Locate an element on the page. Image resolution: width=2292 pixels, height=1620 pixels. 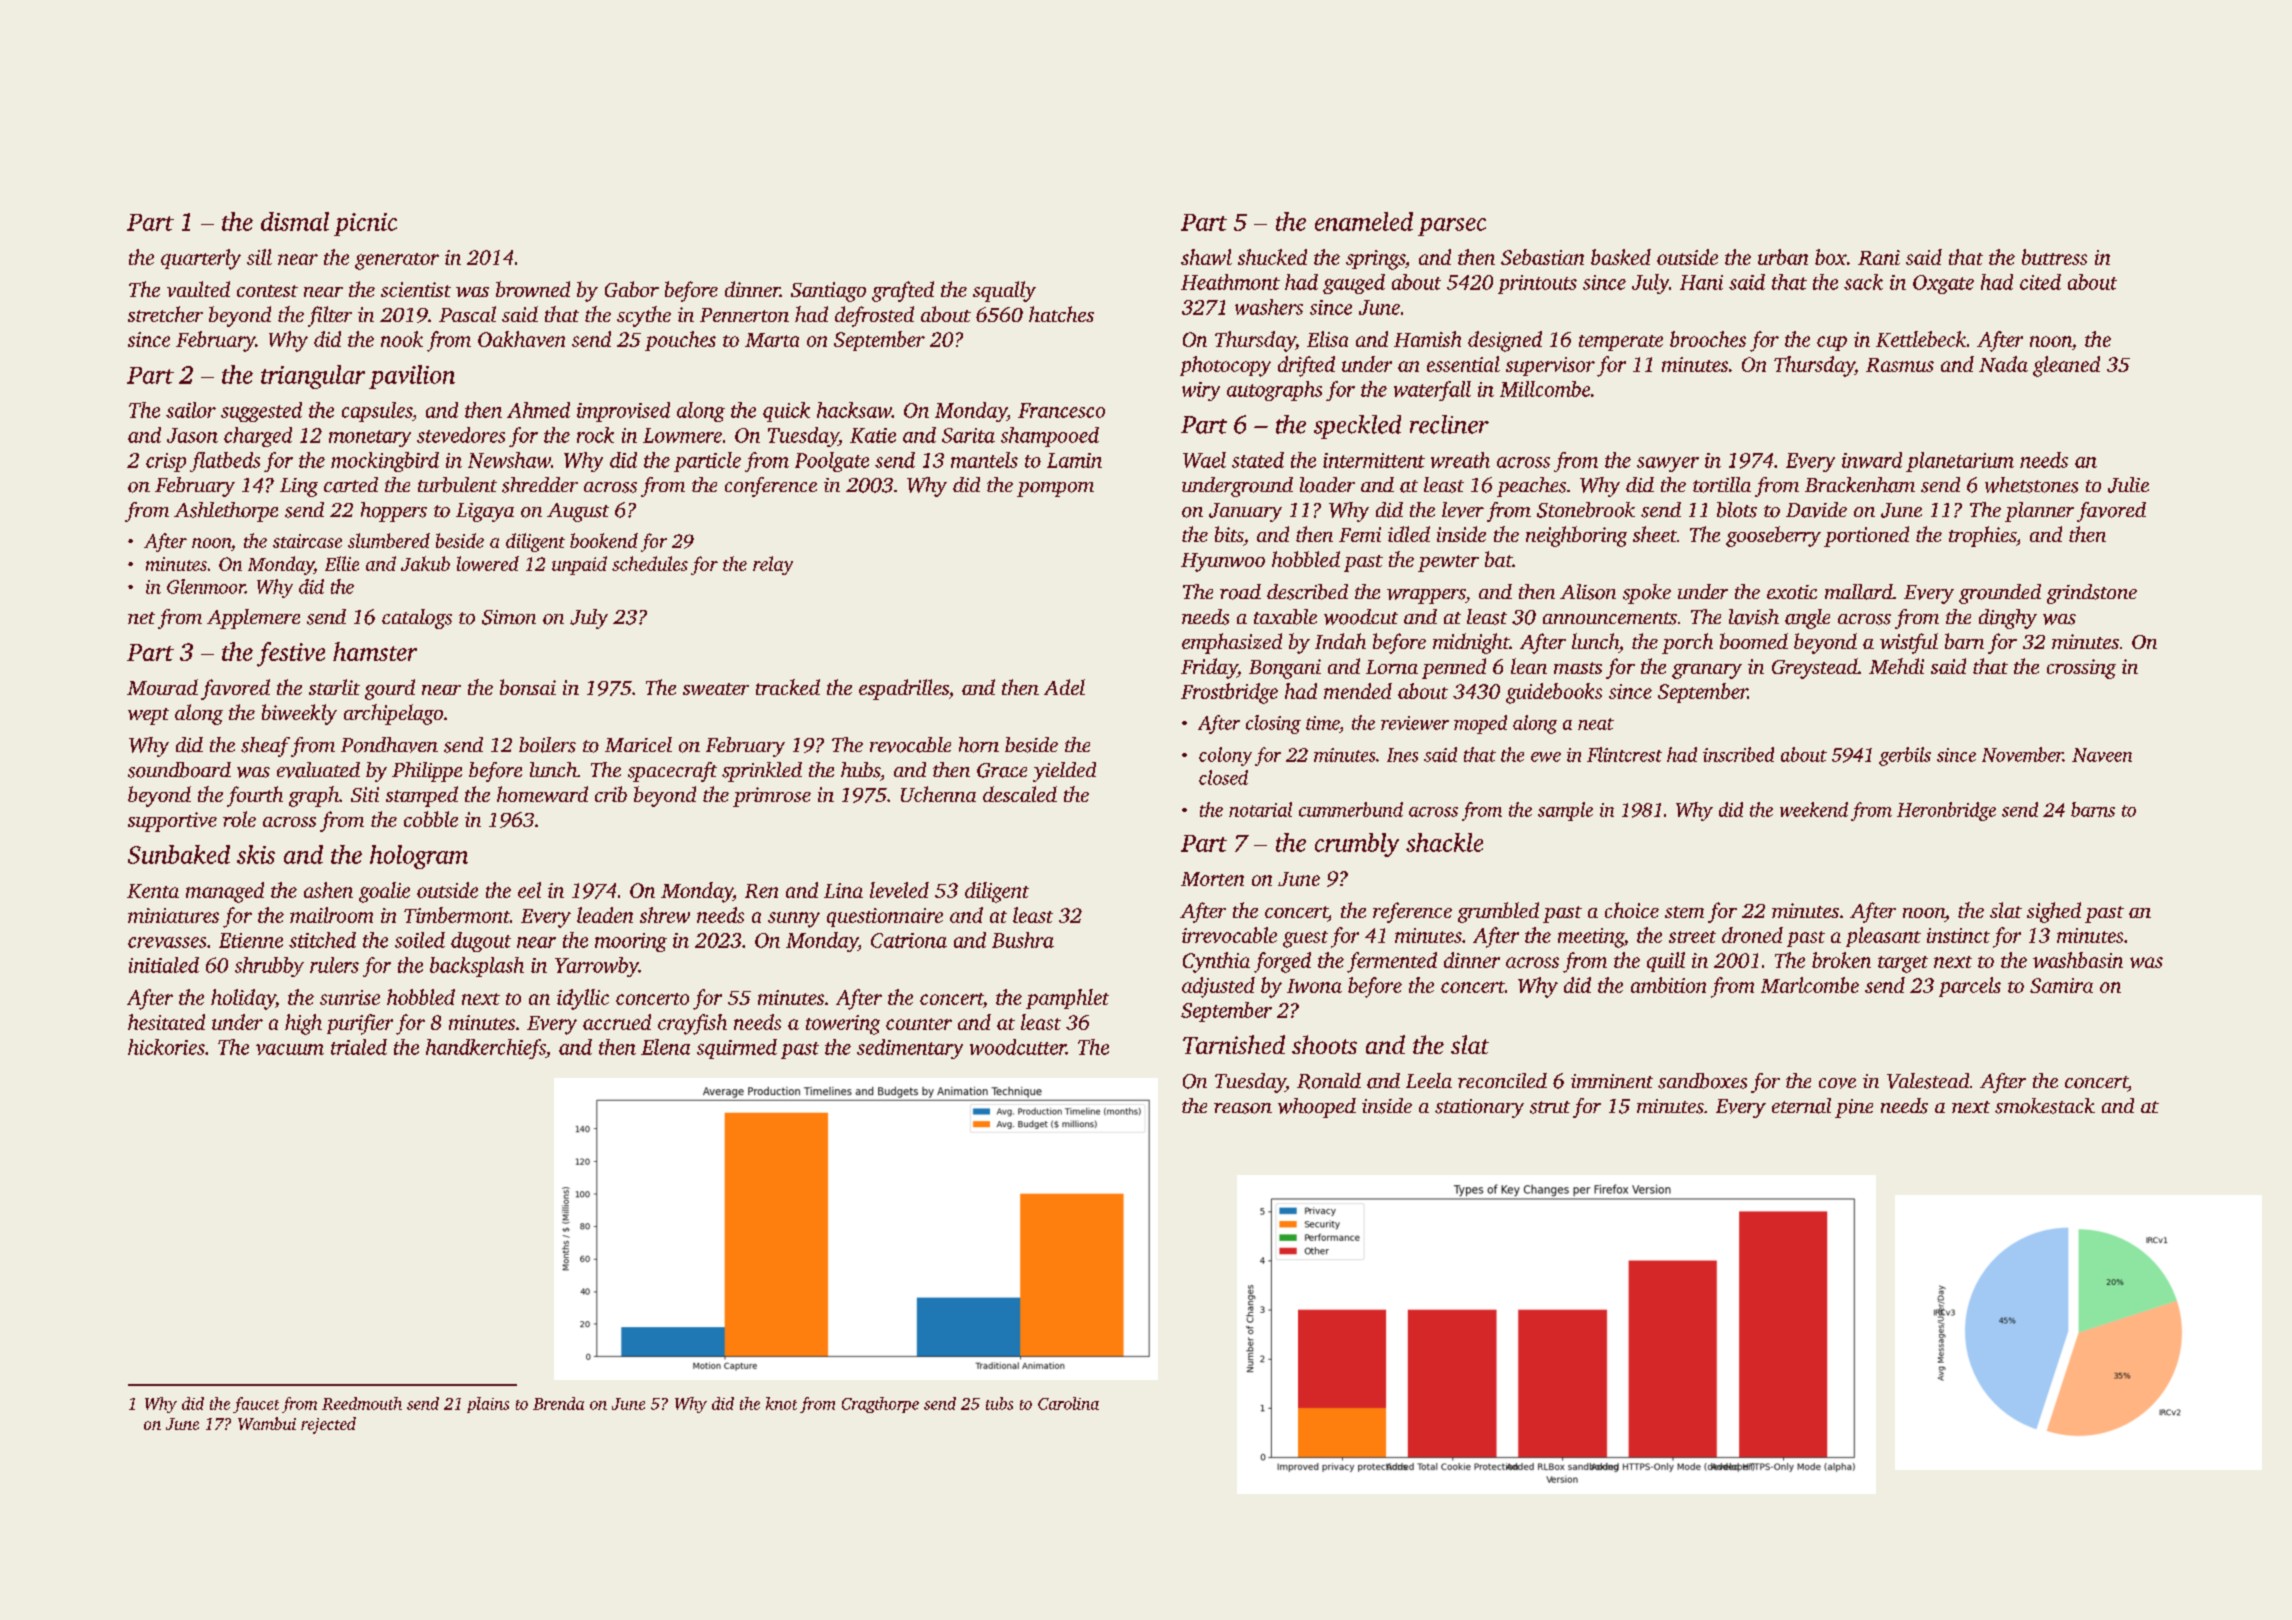
sill is located at coordinates (259, 257).
